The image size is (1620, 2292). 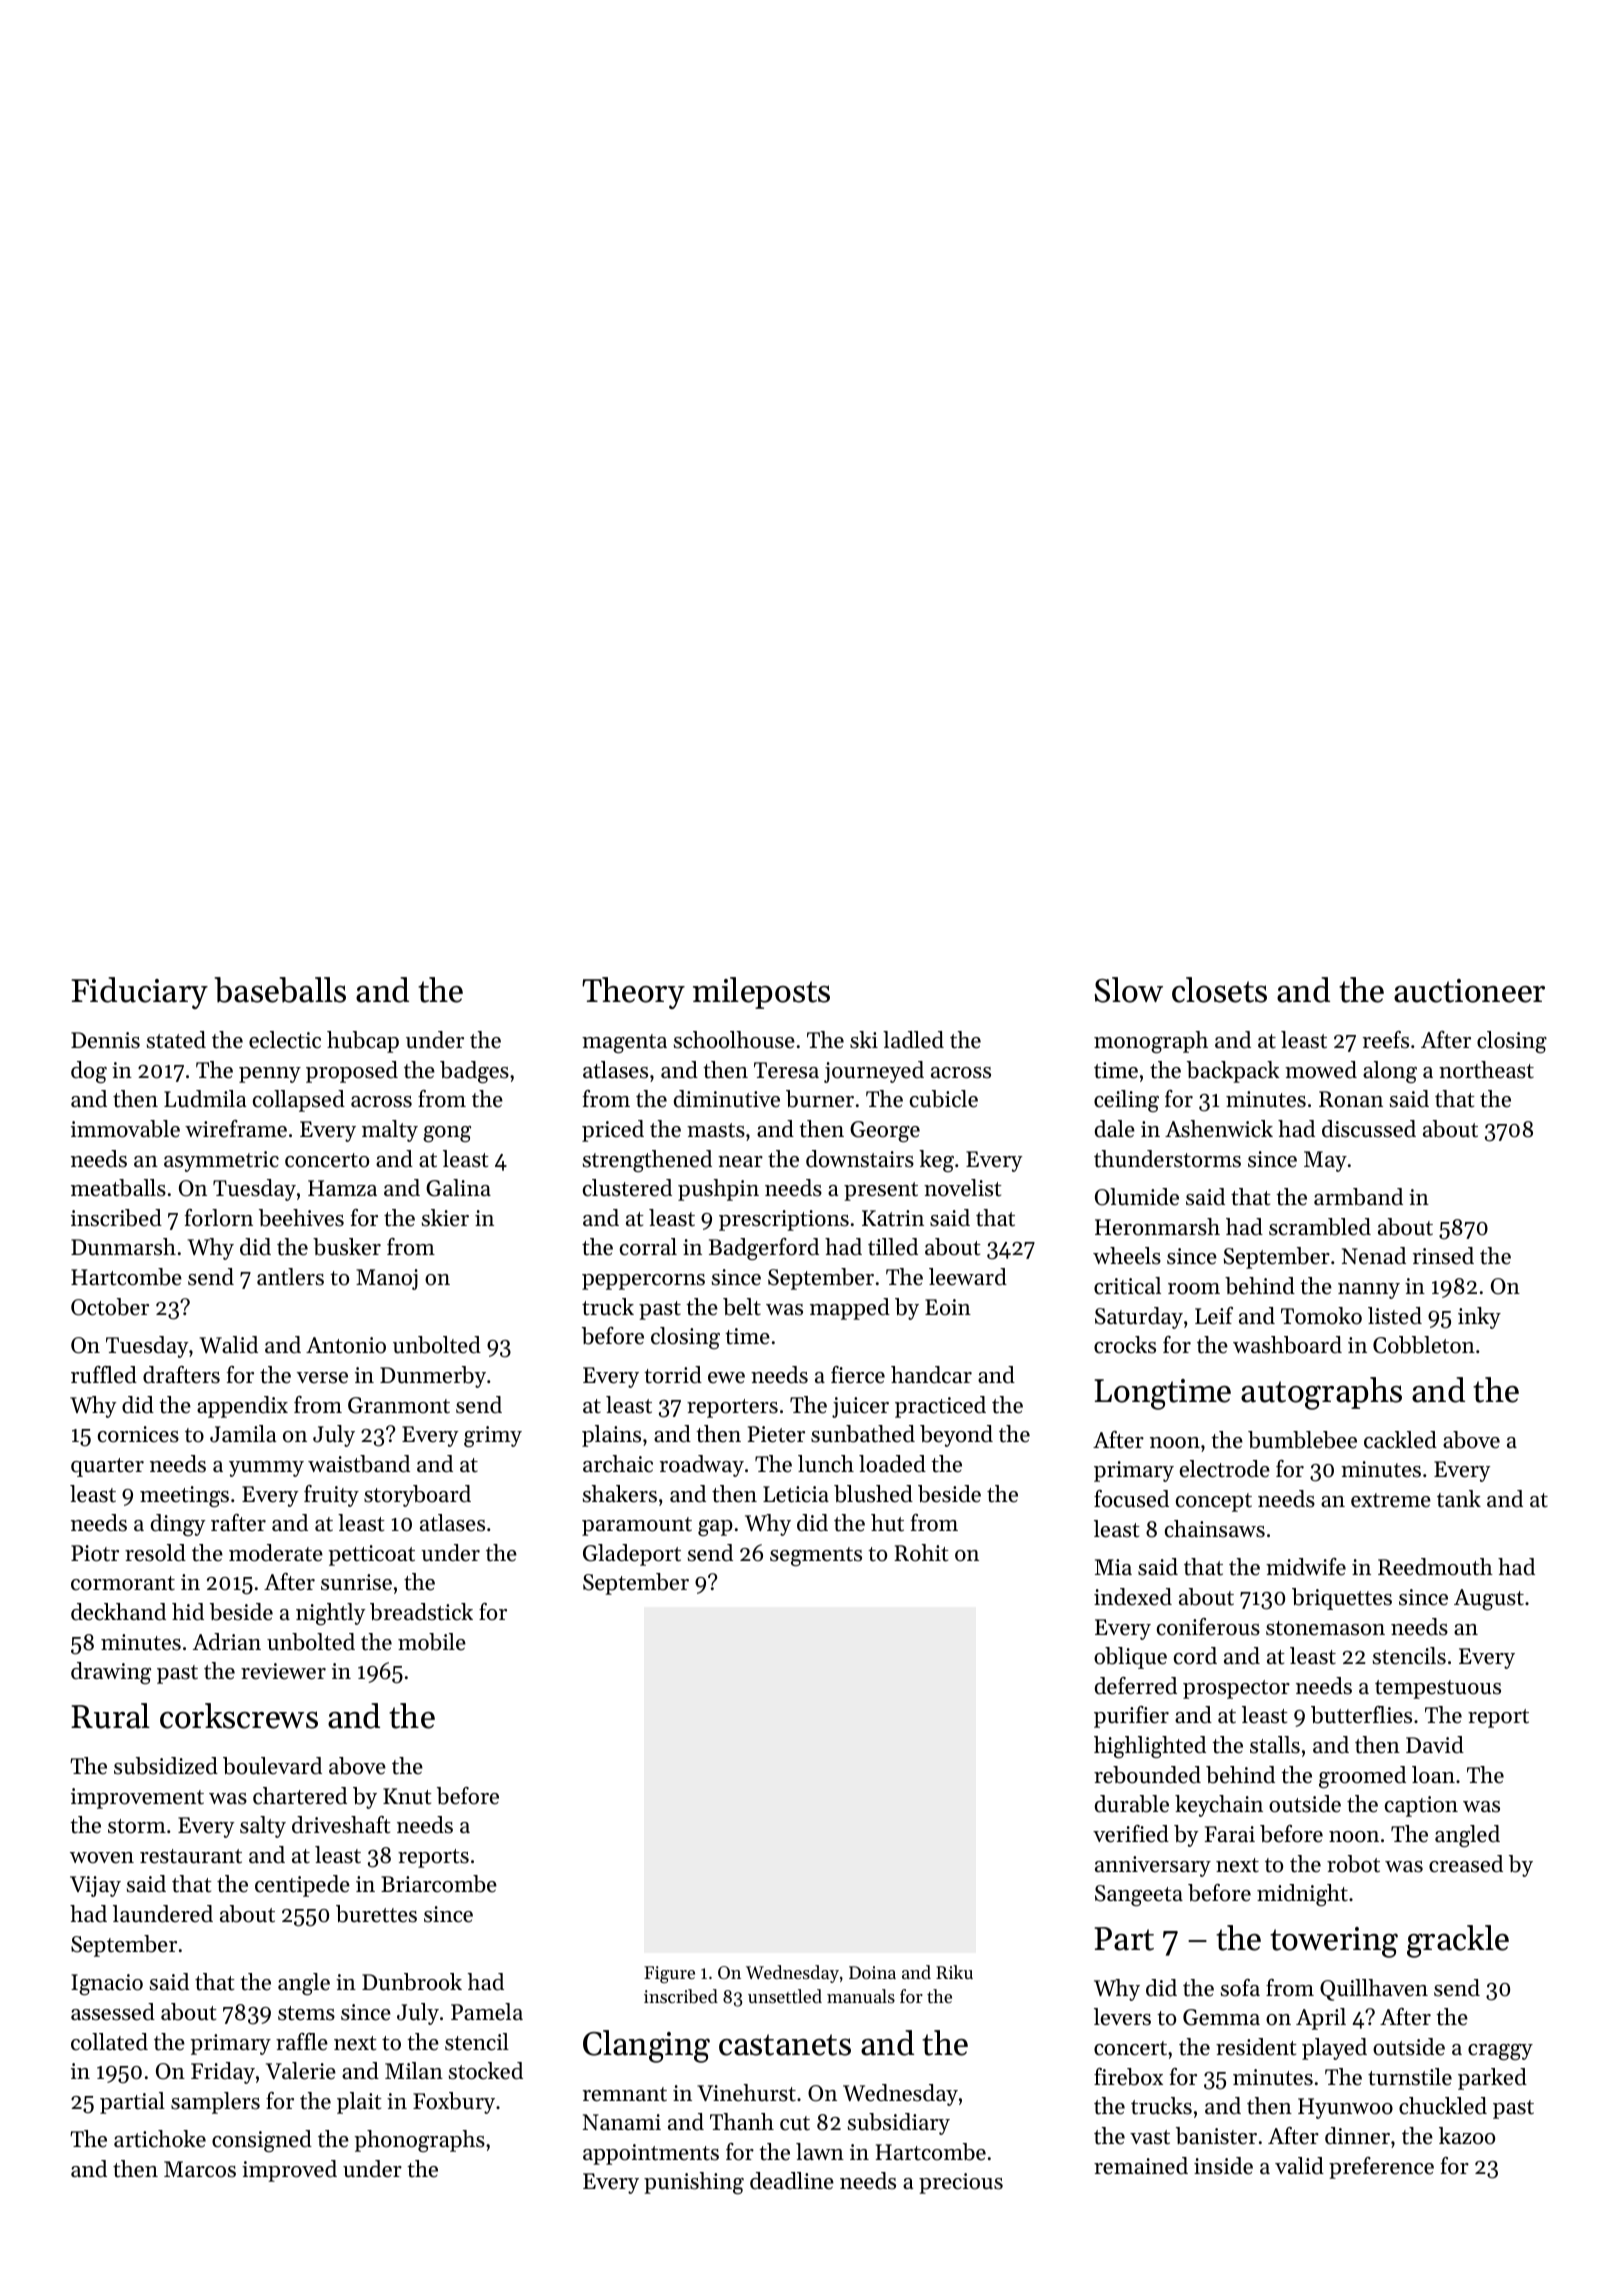 What do you see at coordinates (439, 1884) in the document?
I see `Briarcombe` at bounding box center [439, 1884].
